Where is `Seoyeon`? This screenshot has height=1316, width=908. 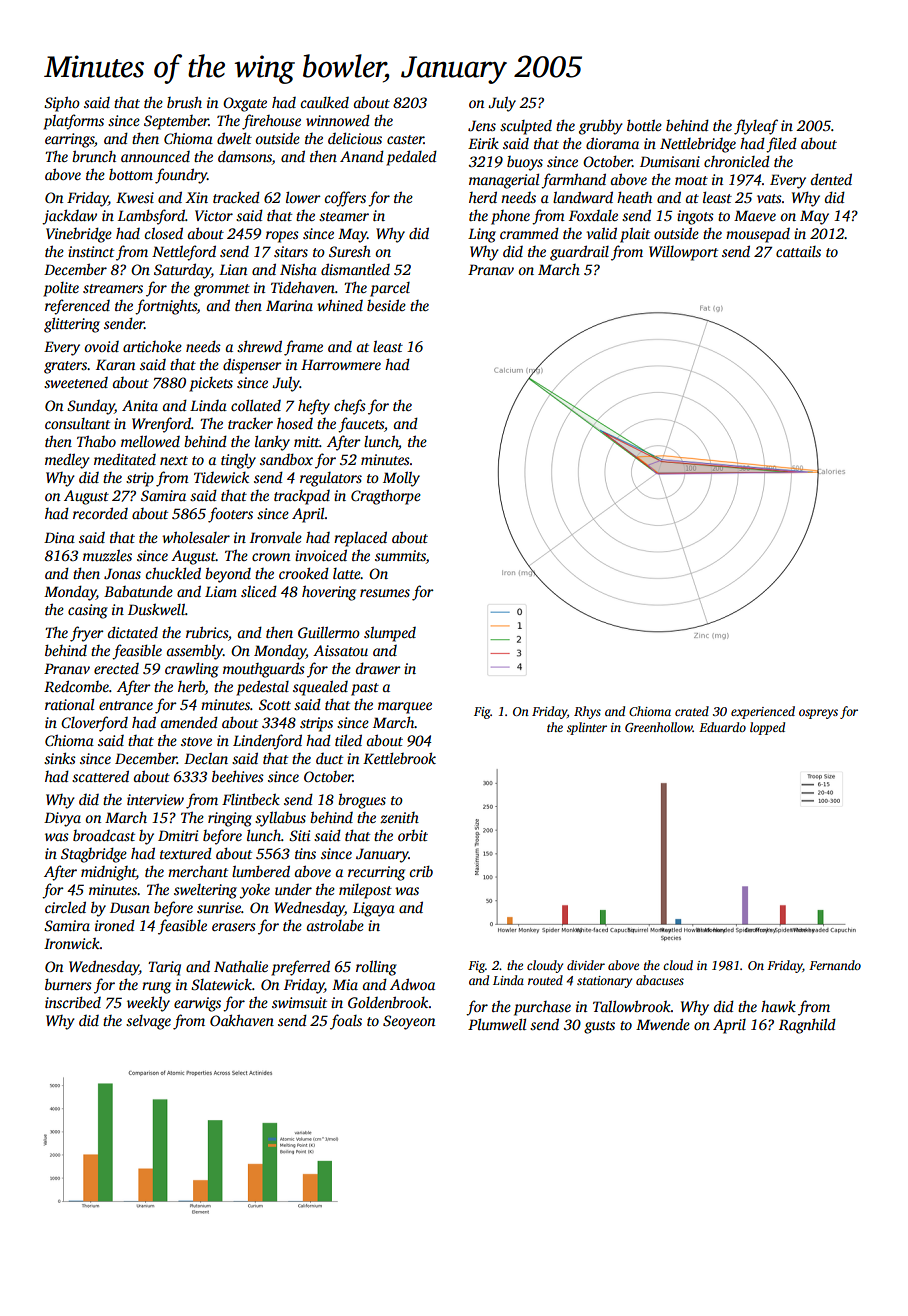
Seoyeon is located at coordinates (409, 1022).
